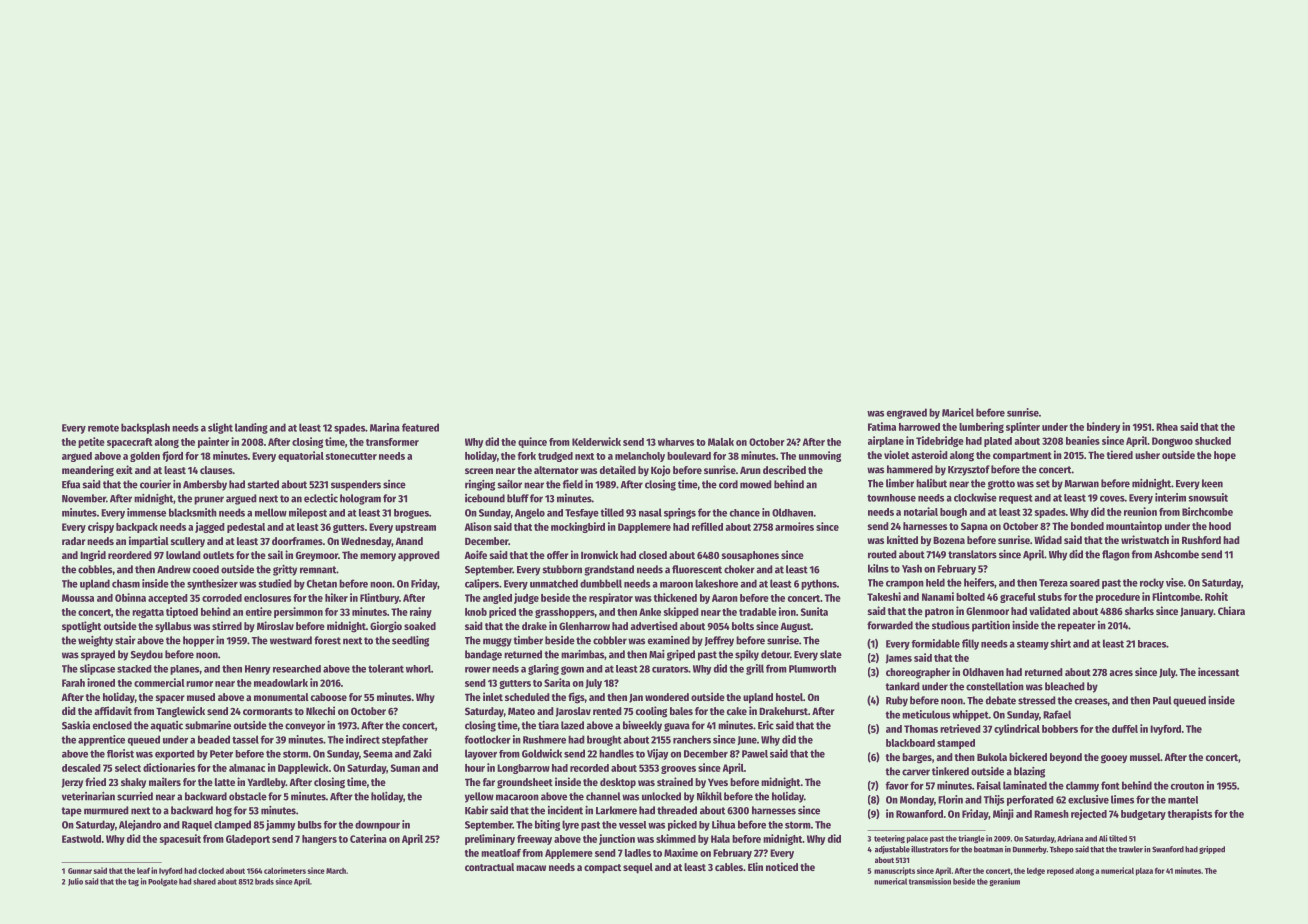  I want to click on bindery, so click(1103, 427).
